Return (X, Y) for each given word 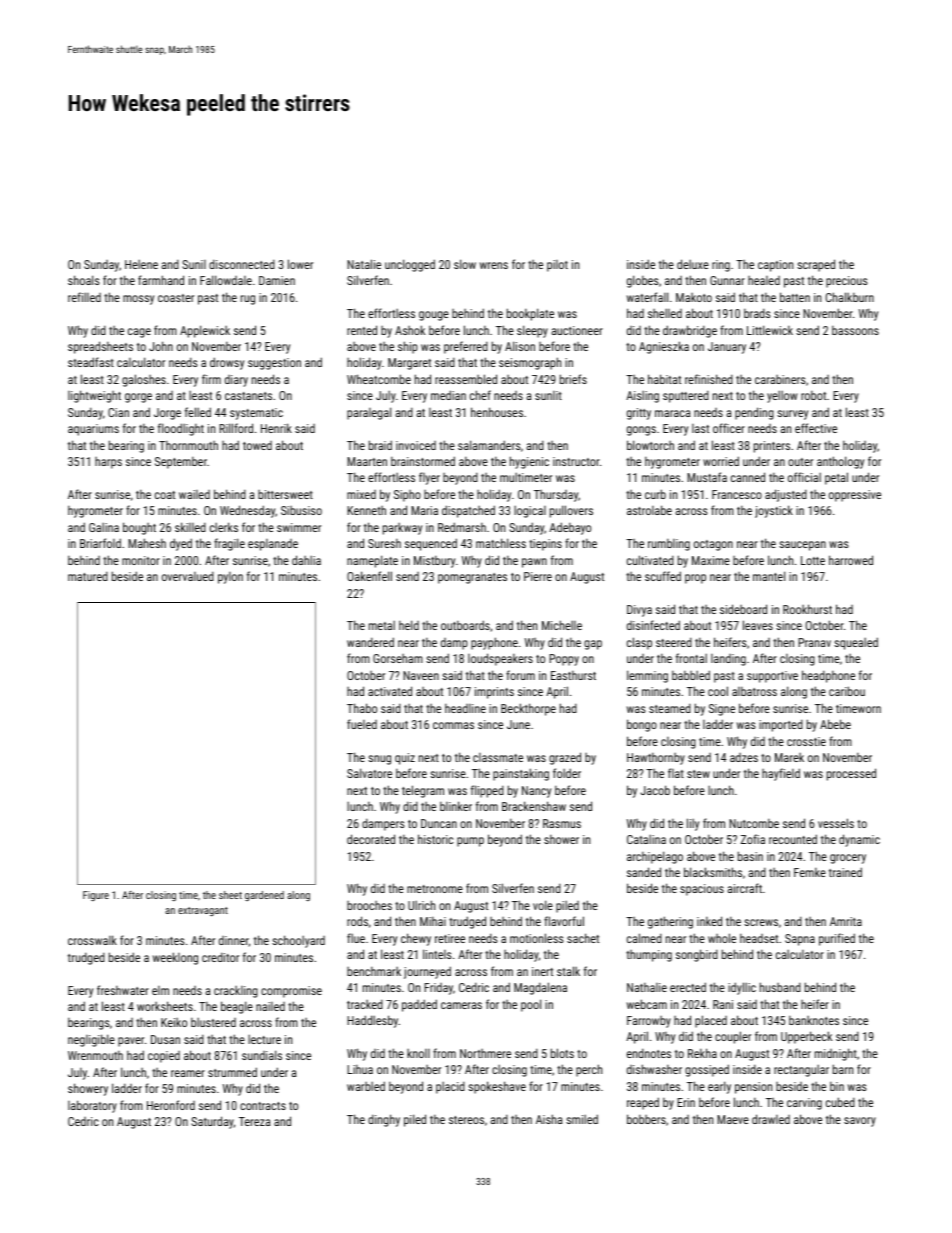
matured (88, 576)
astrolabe (649, 510)
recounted (793, 839)
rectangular (801, 1071)
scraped (816, 265)
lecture (264, 1039)
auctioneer (577, 330)
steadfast (91, 362)
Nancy (536, 792)
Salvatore (369, 773)
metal (382, 625)
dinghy (384, 1120)
